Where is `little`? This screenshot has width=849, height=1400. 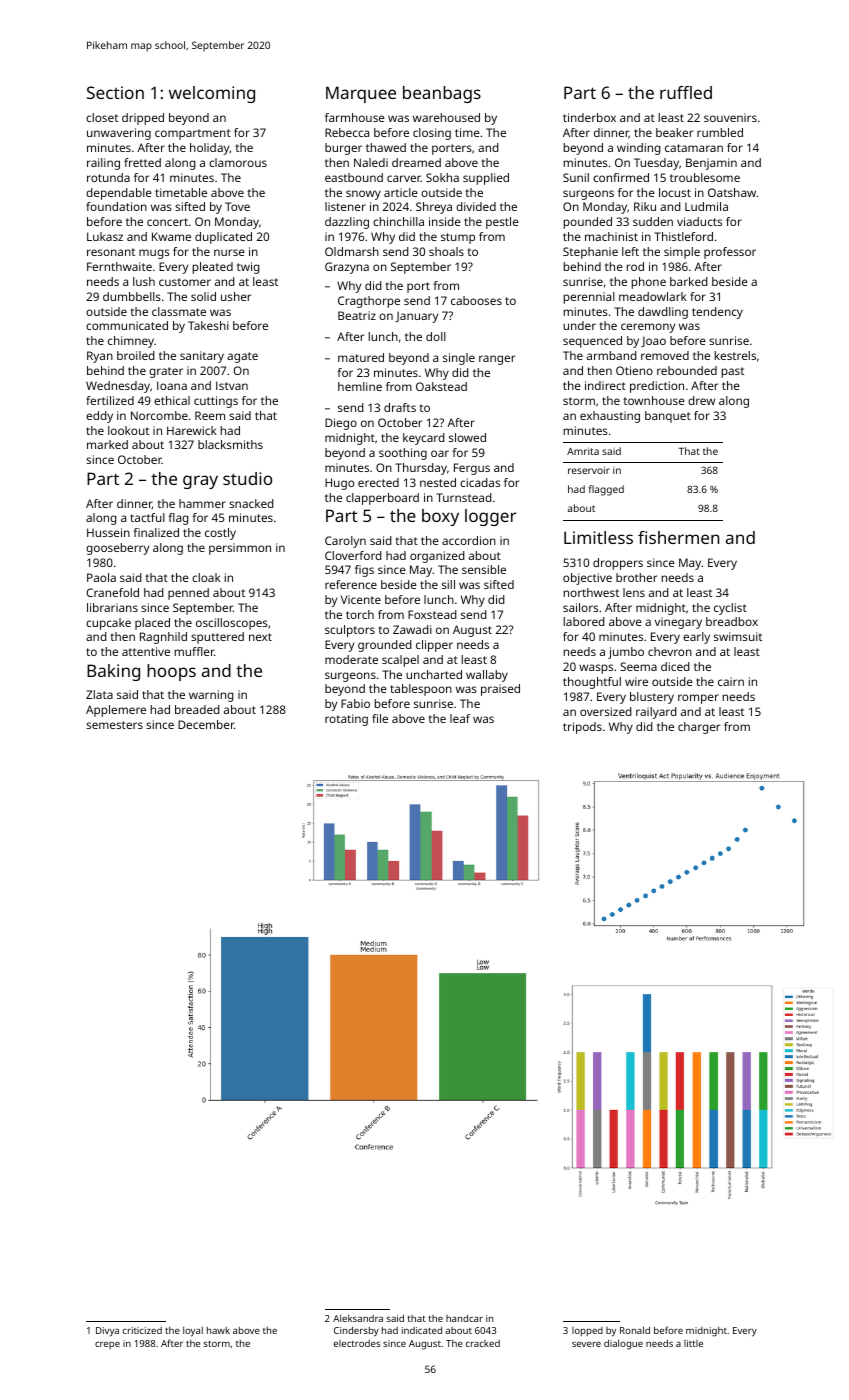 little is located at coordinates (693, 1343).
